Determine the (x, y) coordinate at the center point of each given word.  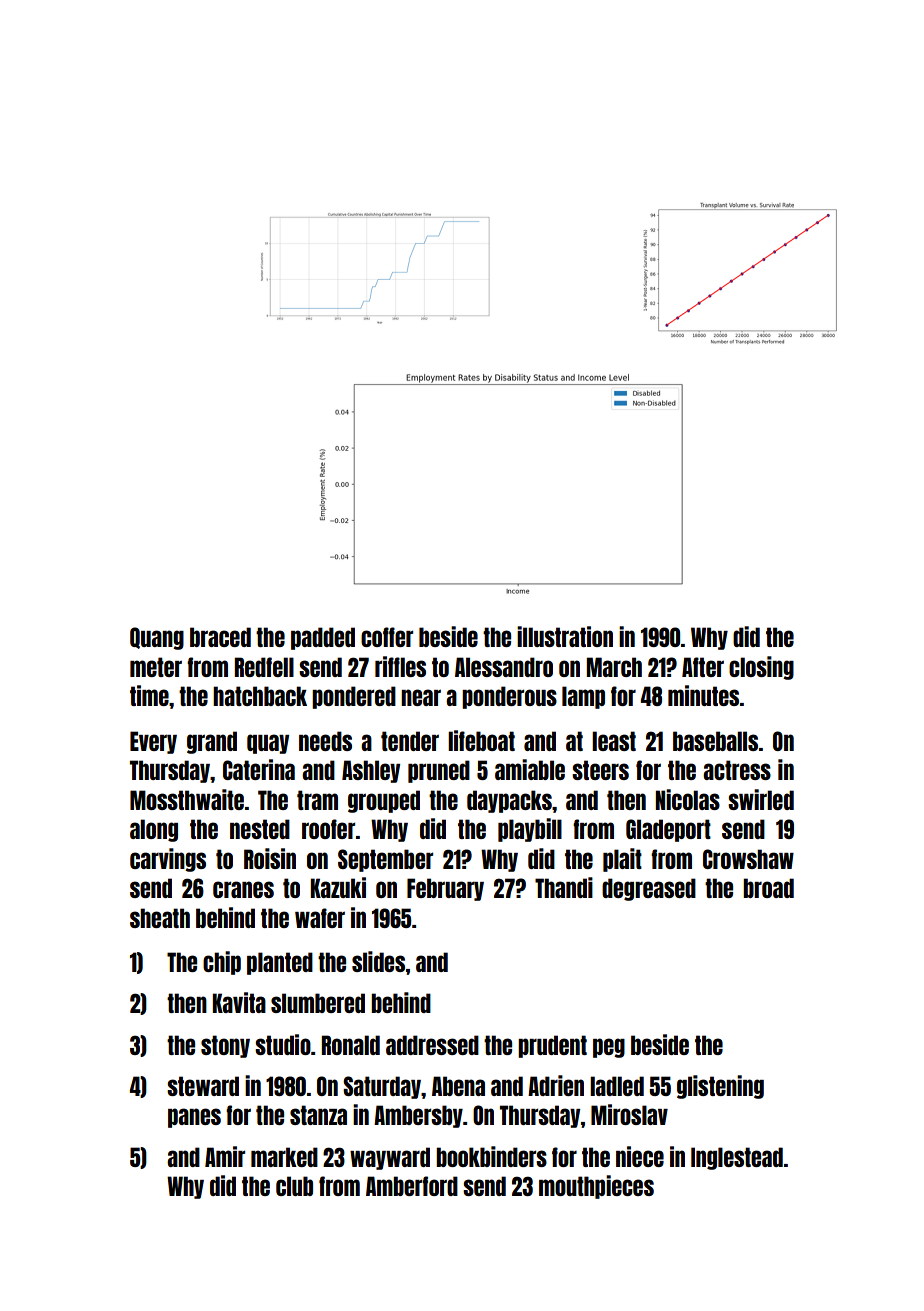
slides (378, 961)
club (294, 1186)
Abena (458, 1086)
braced (220, 637)
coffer (387, 637)
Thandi (564, 887)
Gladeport (668, 830)
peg (609, 1048)
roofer (328, 829)
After (703, 667)
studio (283, 1044)
